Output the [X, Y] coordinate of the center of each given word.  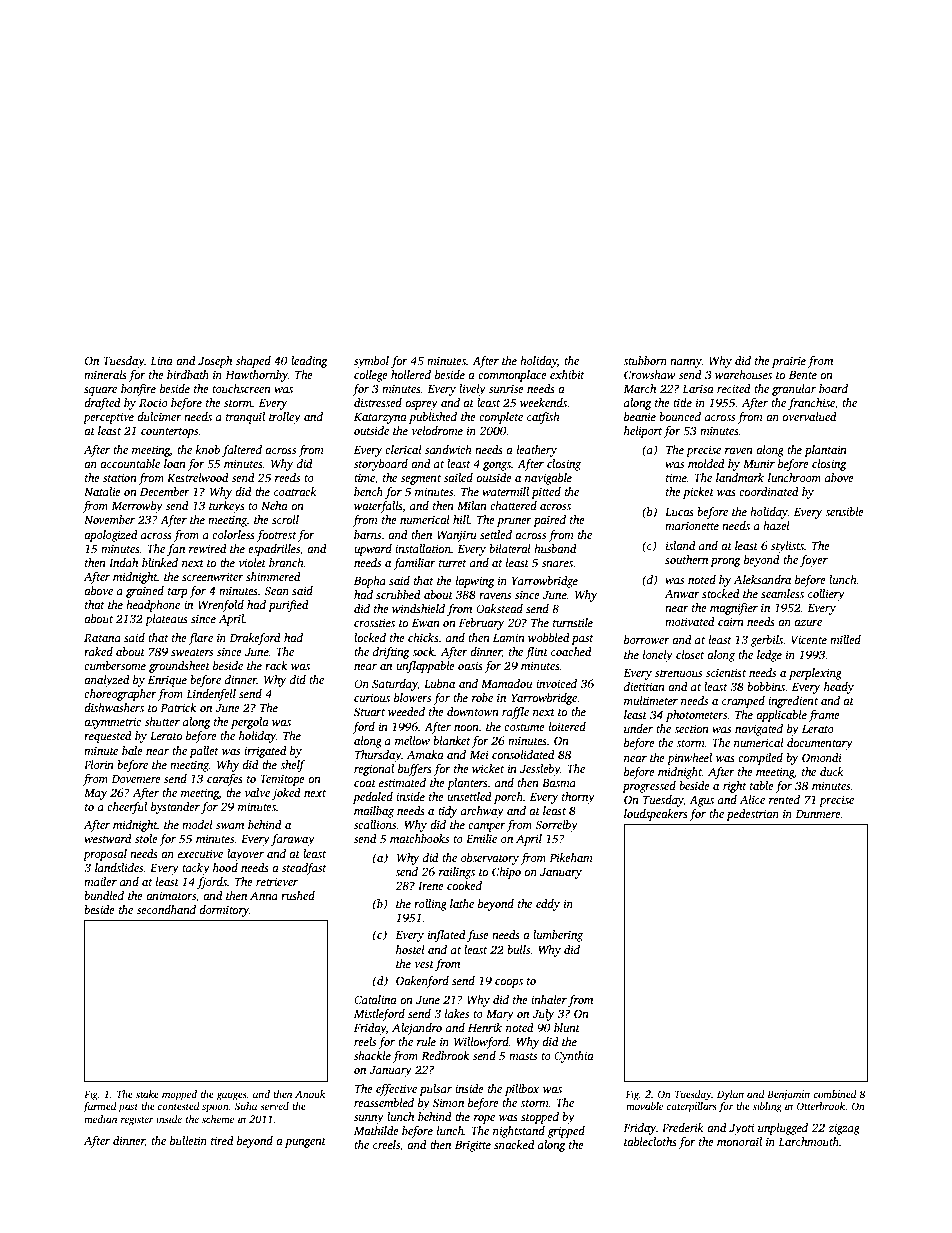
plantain [825, 451]
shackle [372, 1055]
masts [523, 1056]
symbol [371, 362]
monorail [739, 1141]
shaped [253, 362]
